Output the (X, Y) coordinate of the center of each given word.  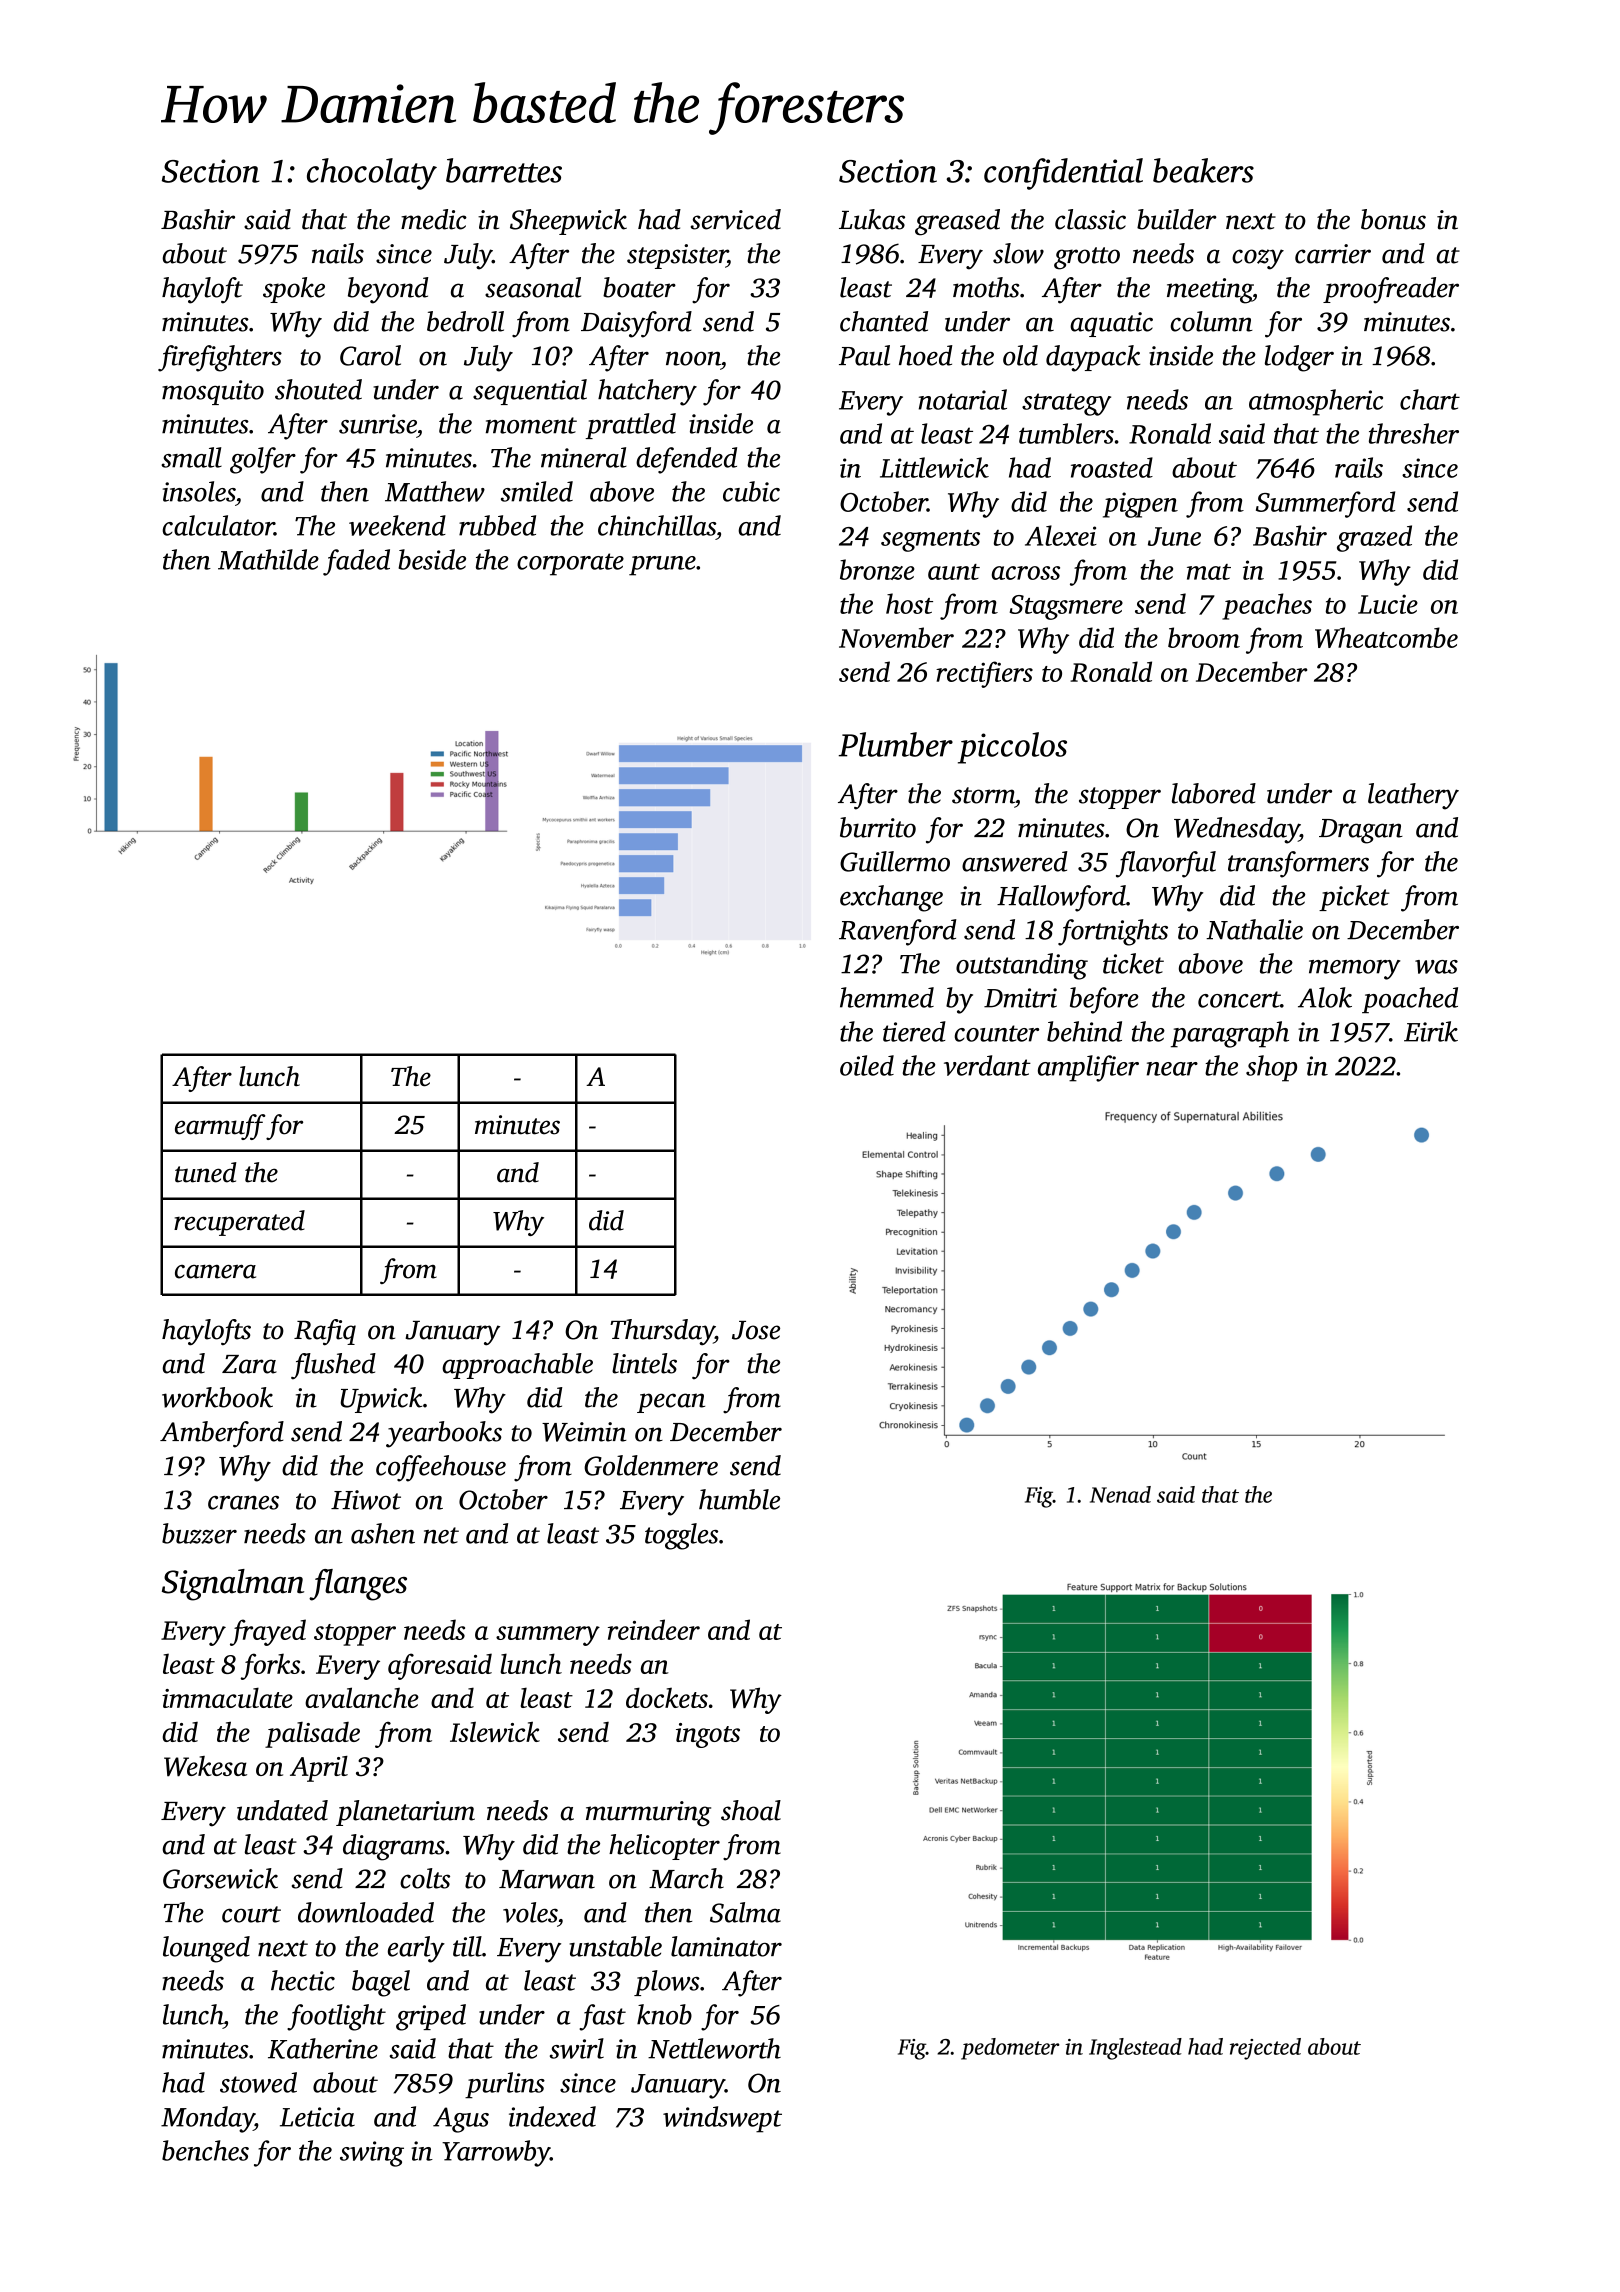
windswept (722, 2119)
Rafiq (325, 1332)
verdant (987, 1065)
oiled (867, 1065)
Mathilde (268, 559)
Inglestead (1135, 2049)
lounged (206, 1949)
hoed (926, 355)
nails (338, 253)
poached (1410, 1000)
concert (1239, 999)
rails (1359, 467)
